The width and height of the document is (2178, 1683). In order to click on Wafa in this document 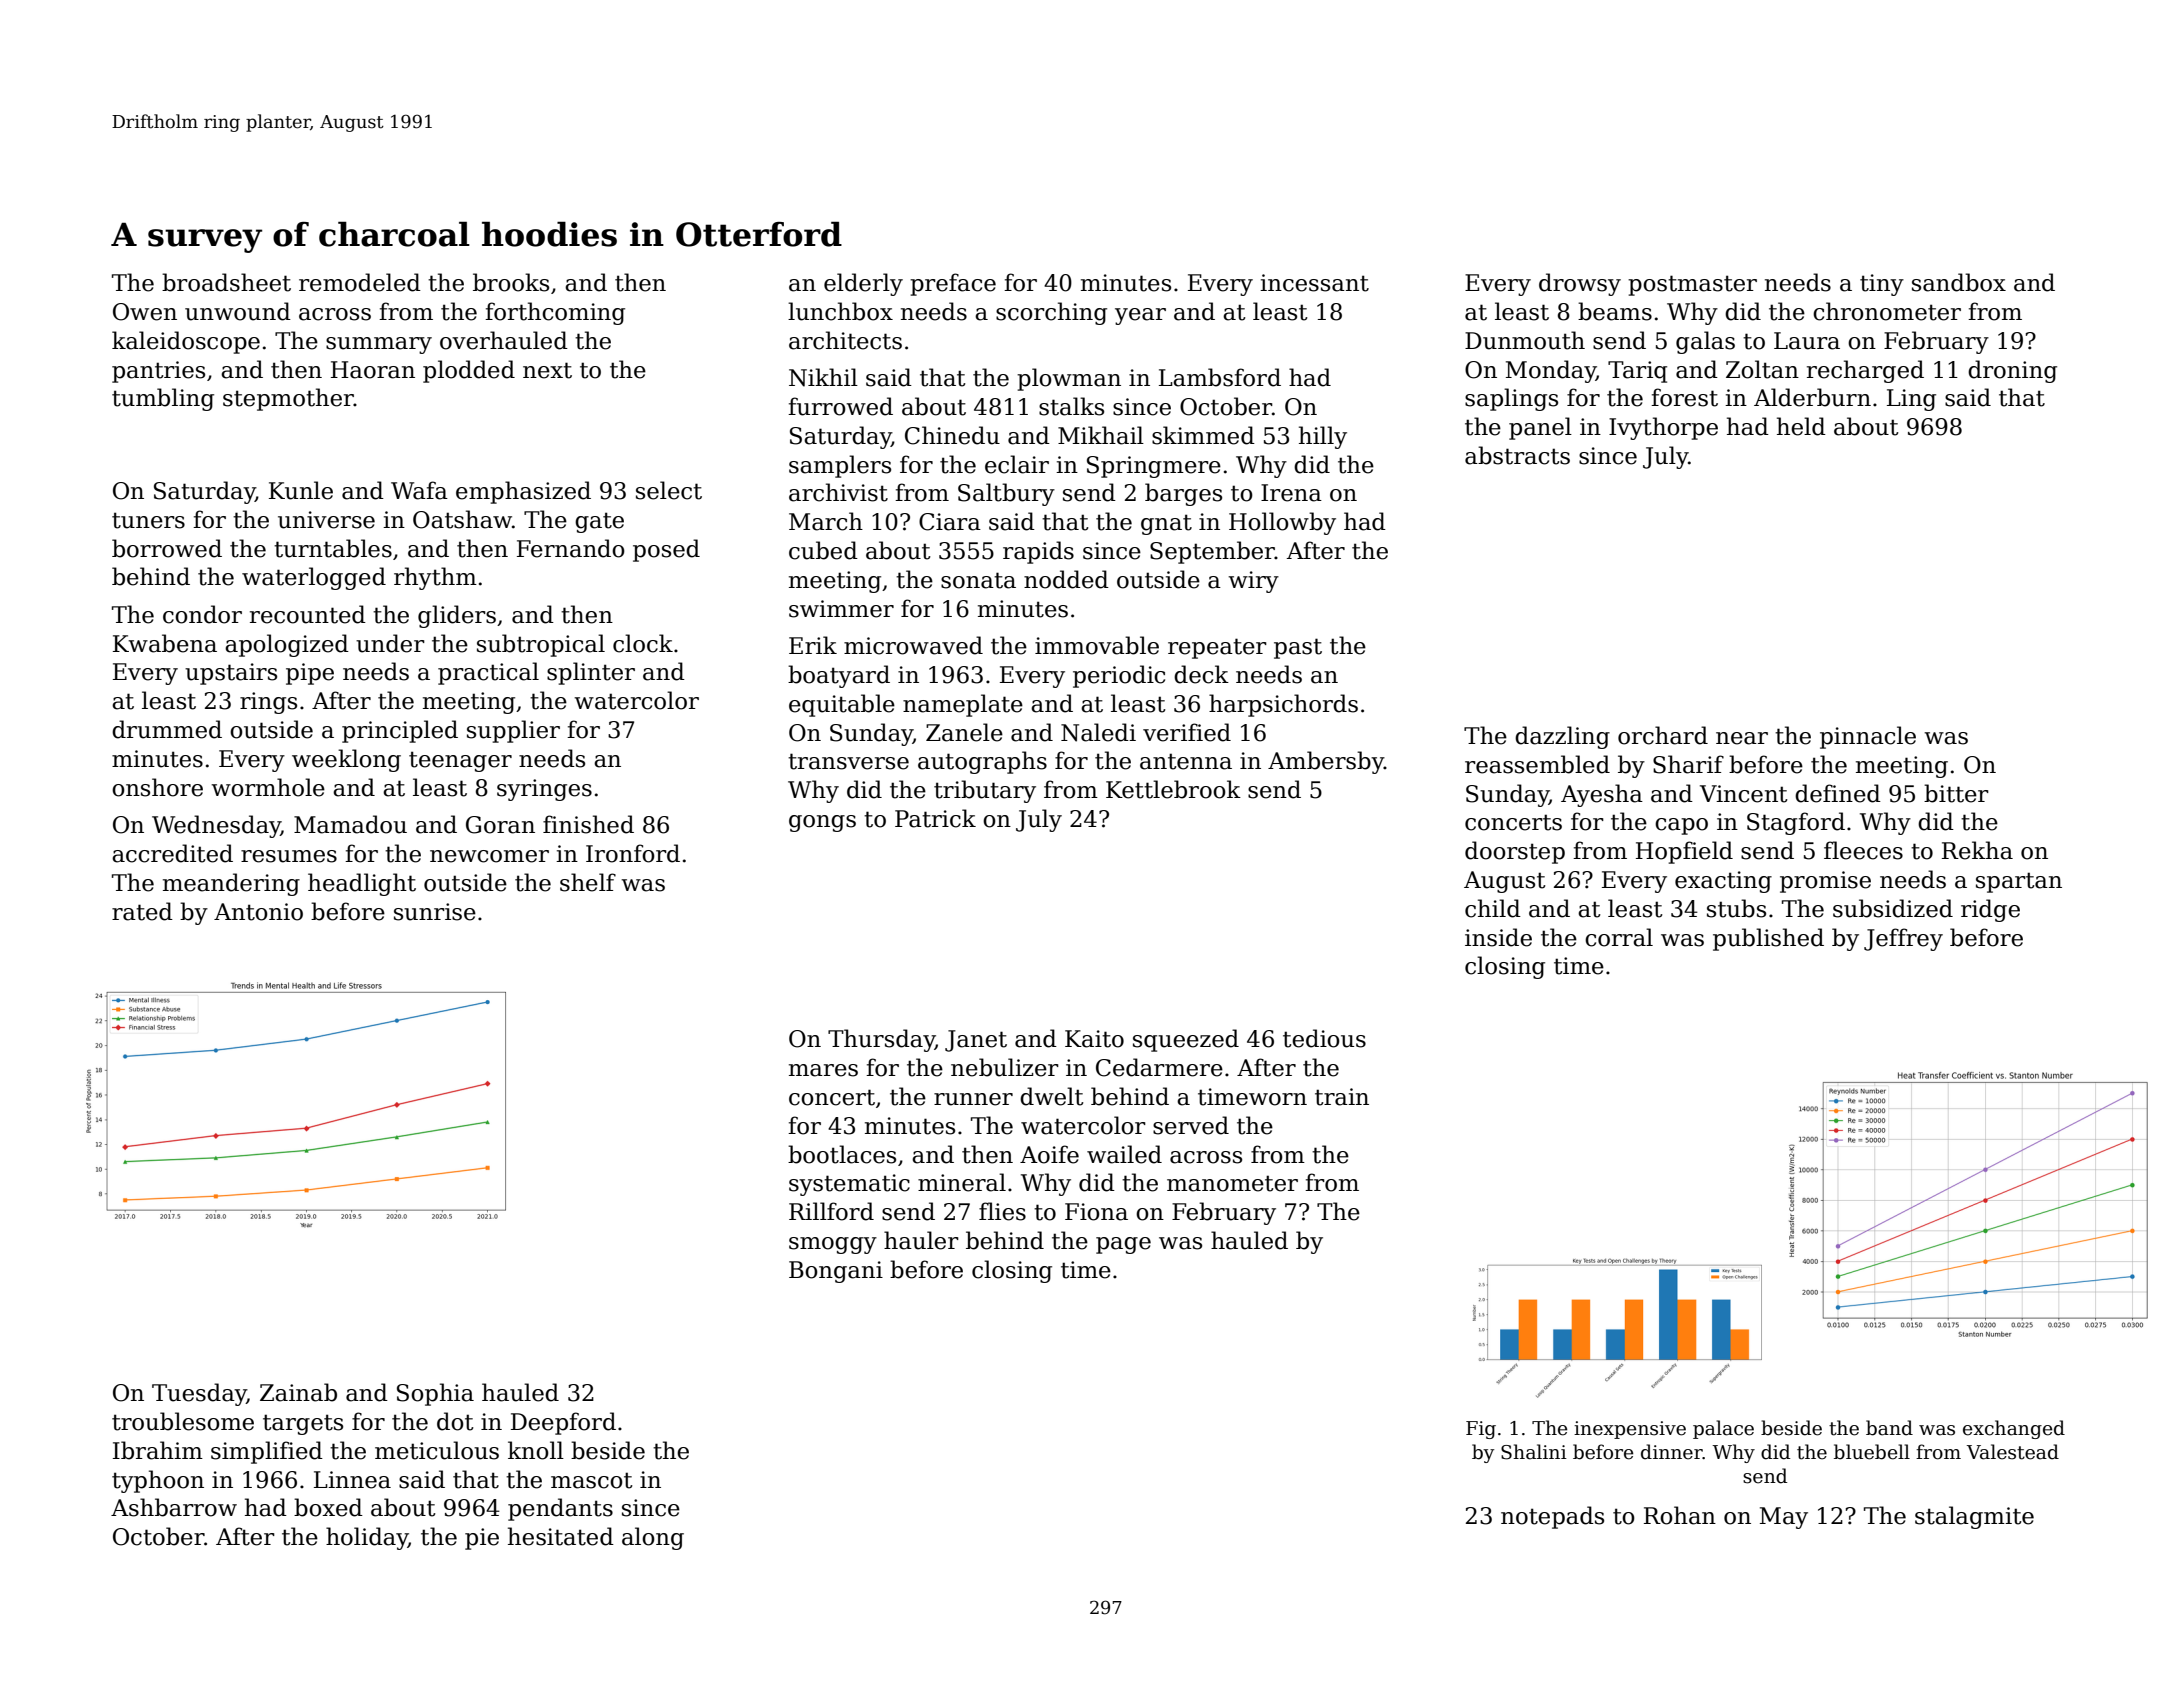, I will do `click(419, 490)`.
